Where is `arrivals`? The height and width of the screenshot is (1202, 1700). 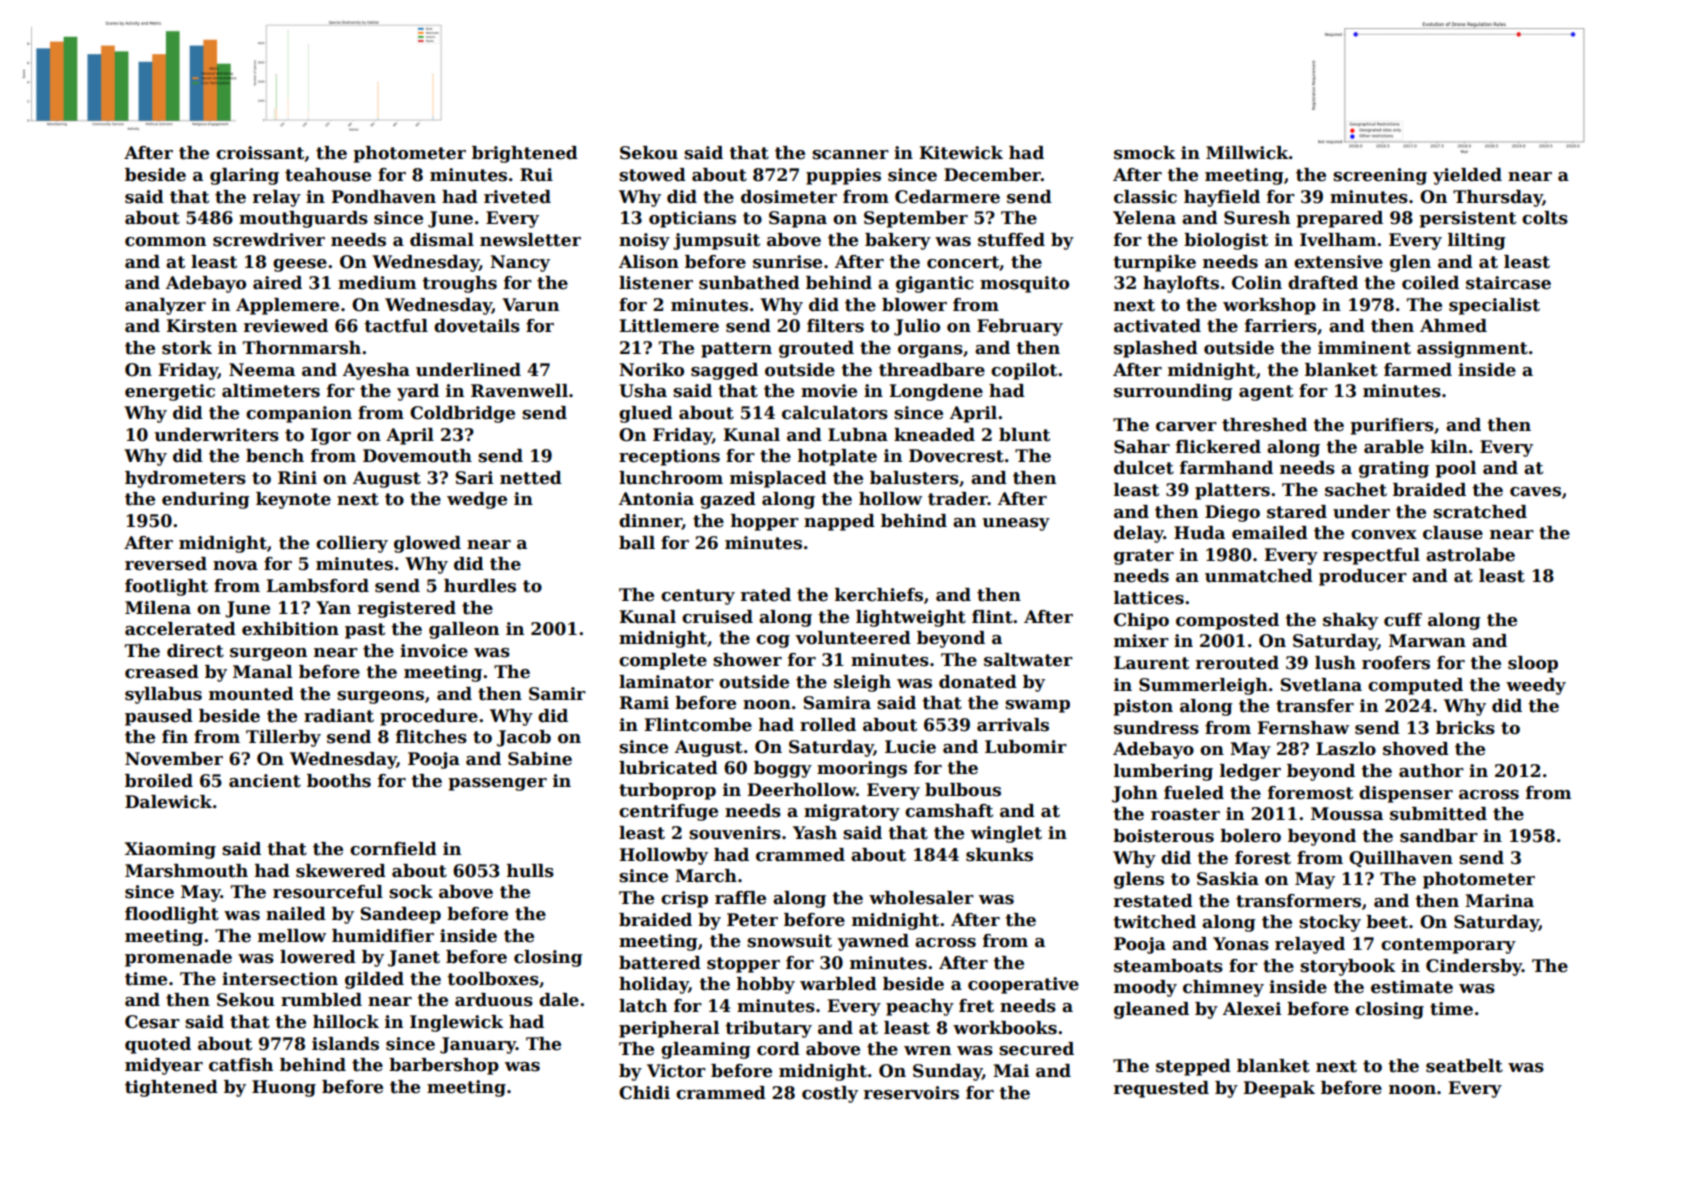
arrivals is located at coordinates (1013, 725).
